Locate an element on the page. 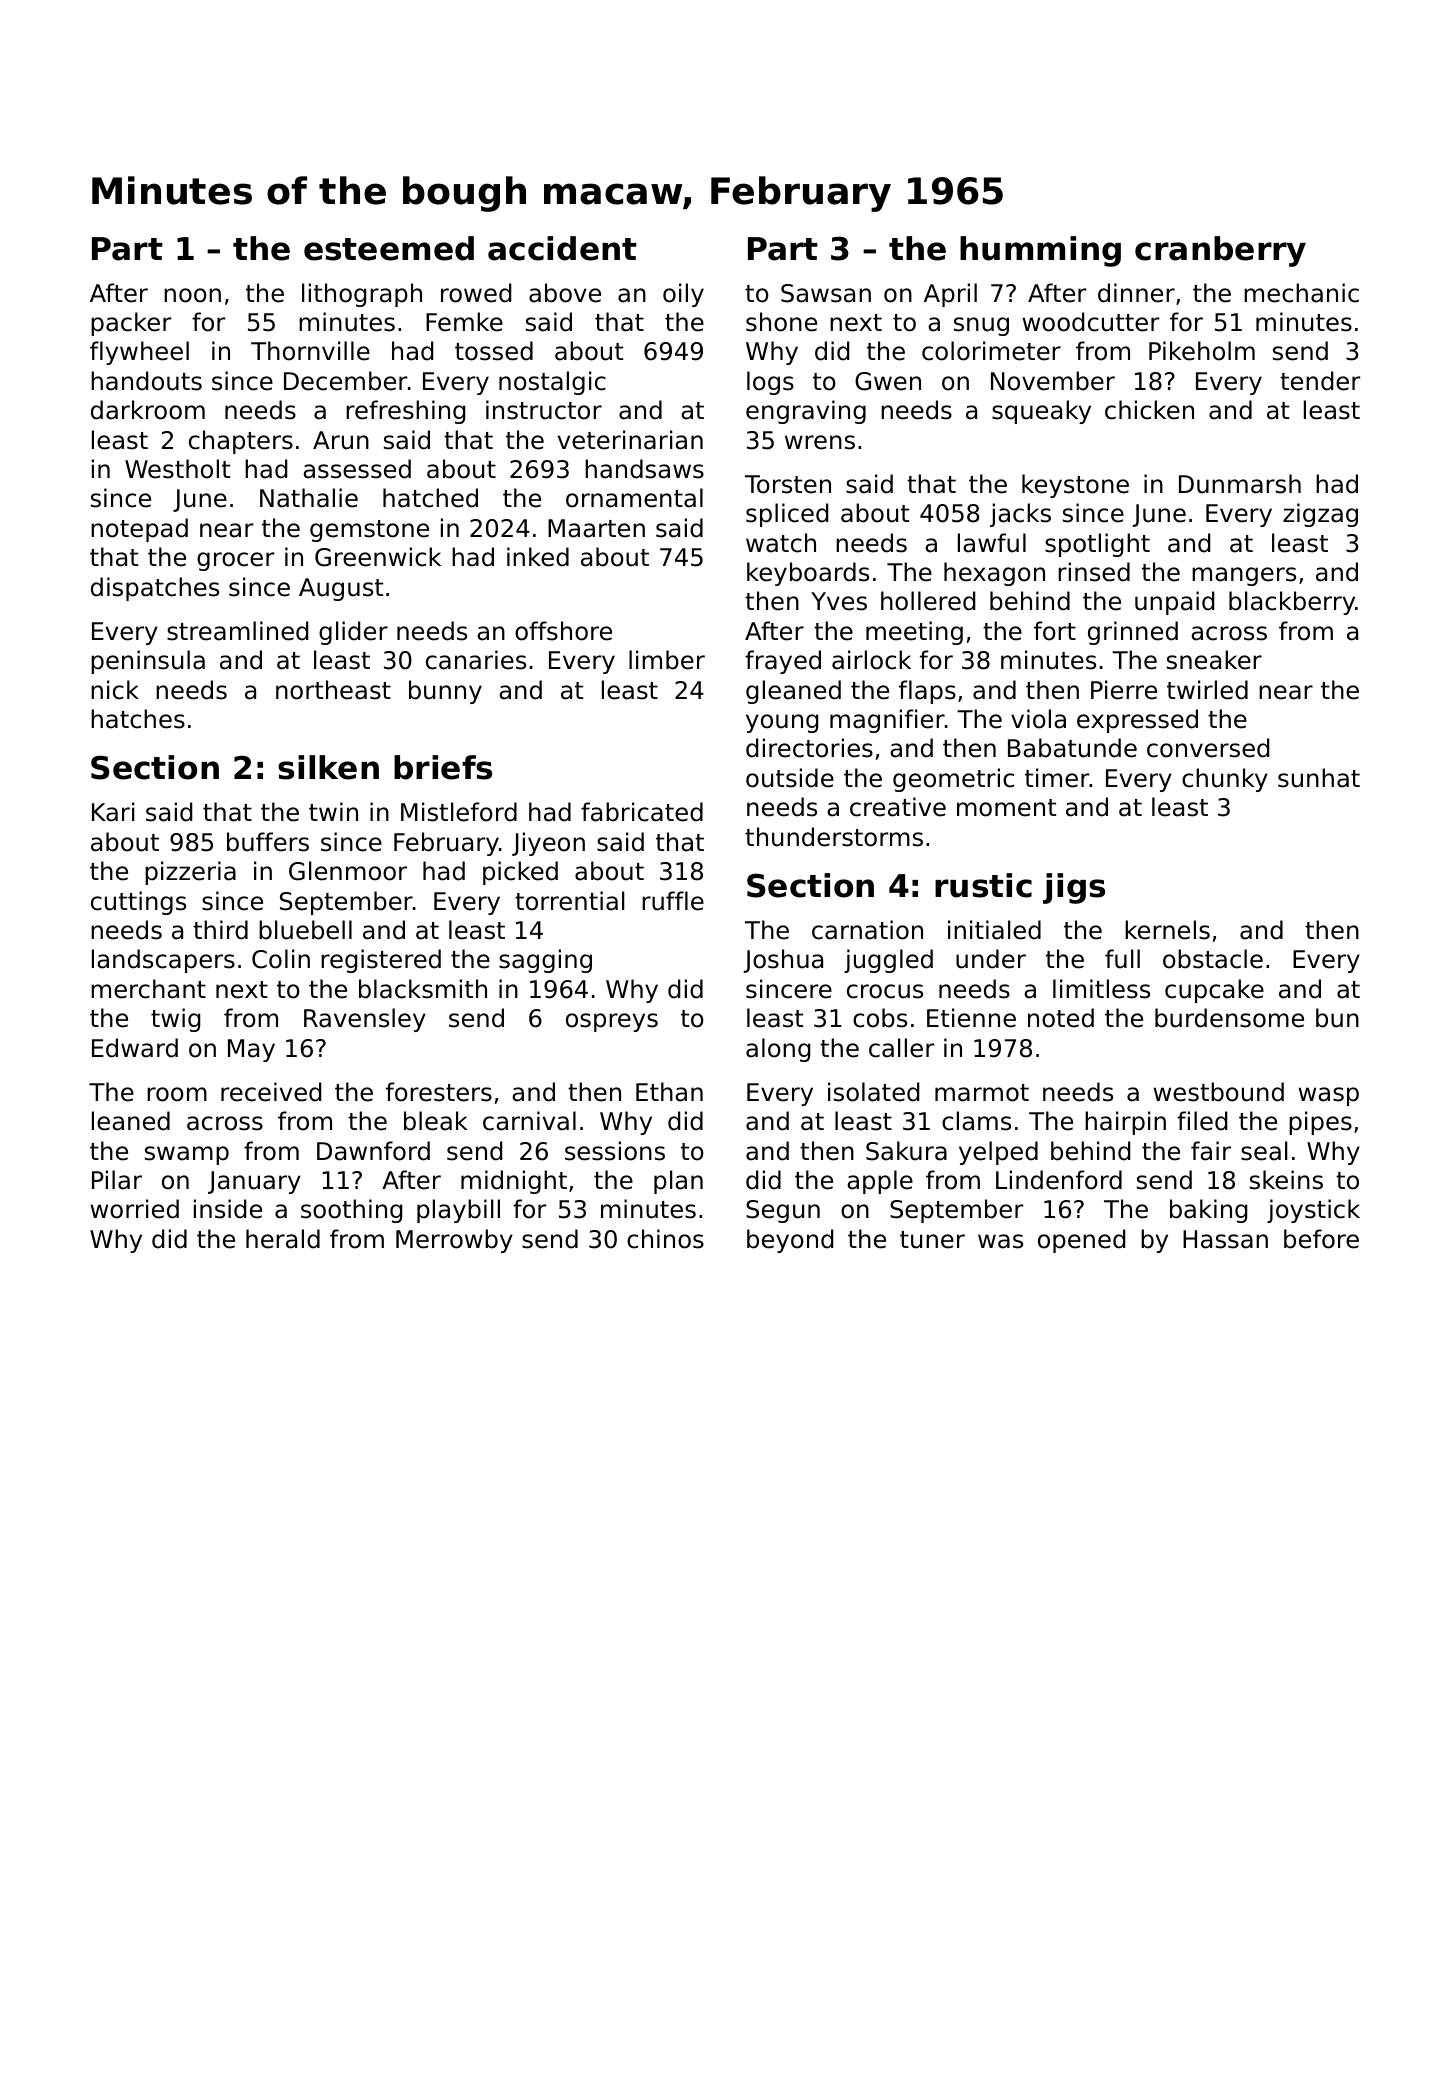 The image size is (1450, 2100). noon is located at coordinates (192, 295).
